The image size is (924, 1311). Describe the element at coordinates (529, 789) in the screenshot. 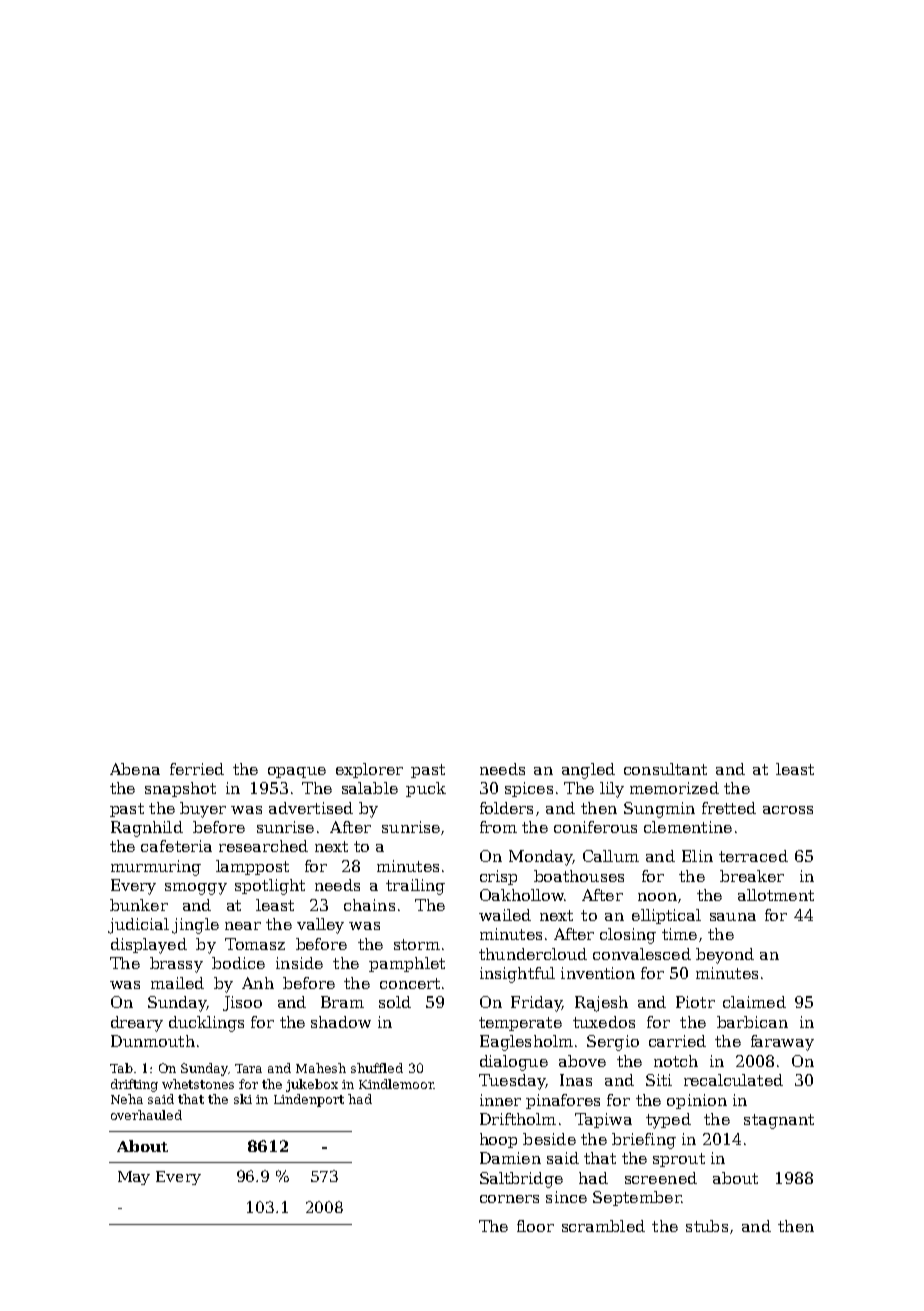

I see `spices` at that location.
